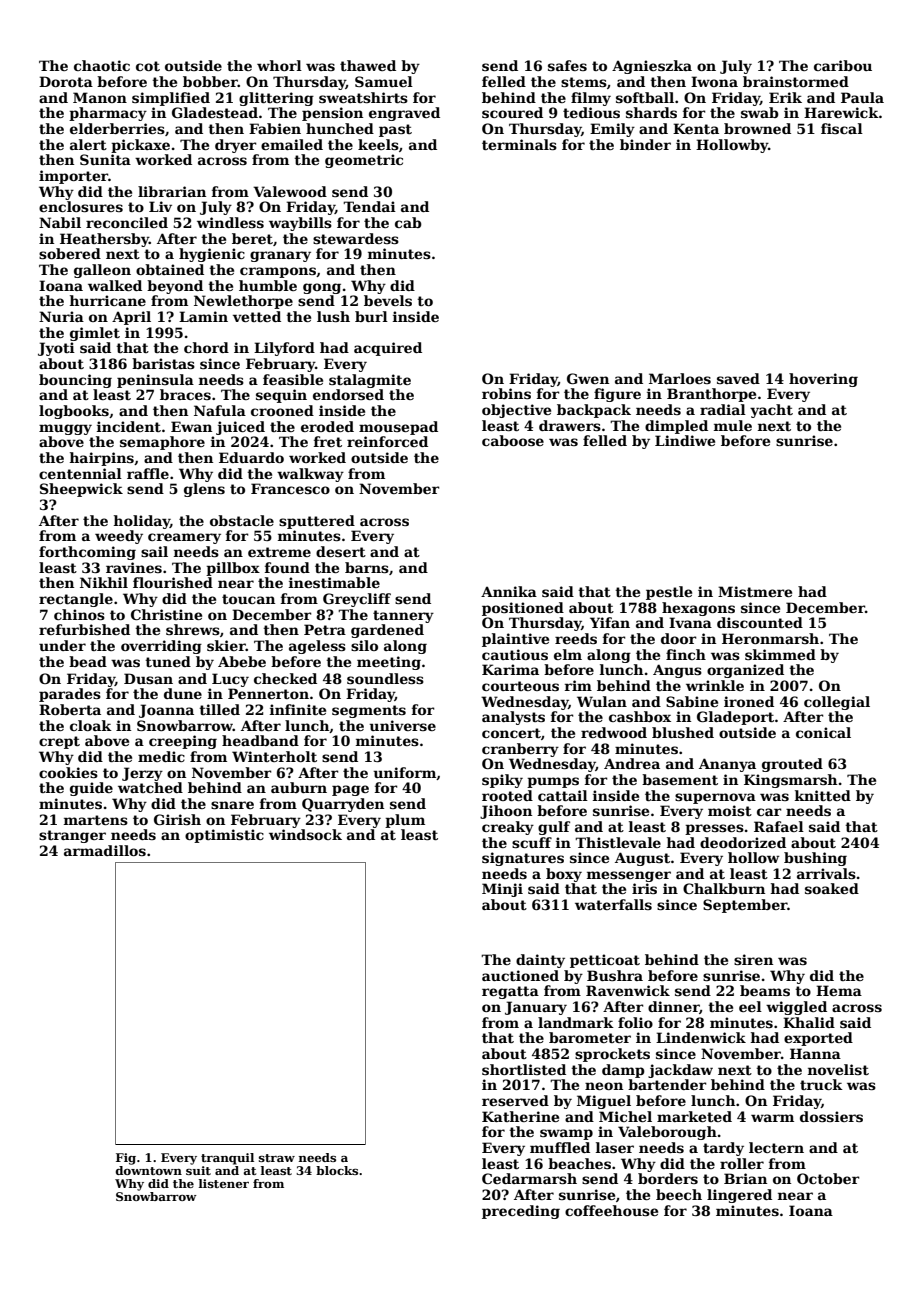  What do you see at coordinates (738, 378) in the screenshot?
I see `saved` at bounding box center [738, 378].
